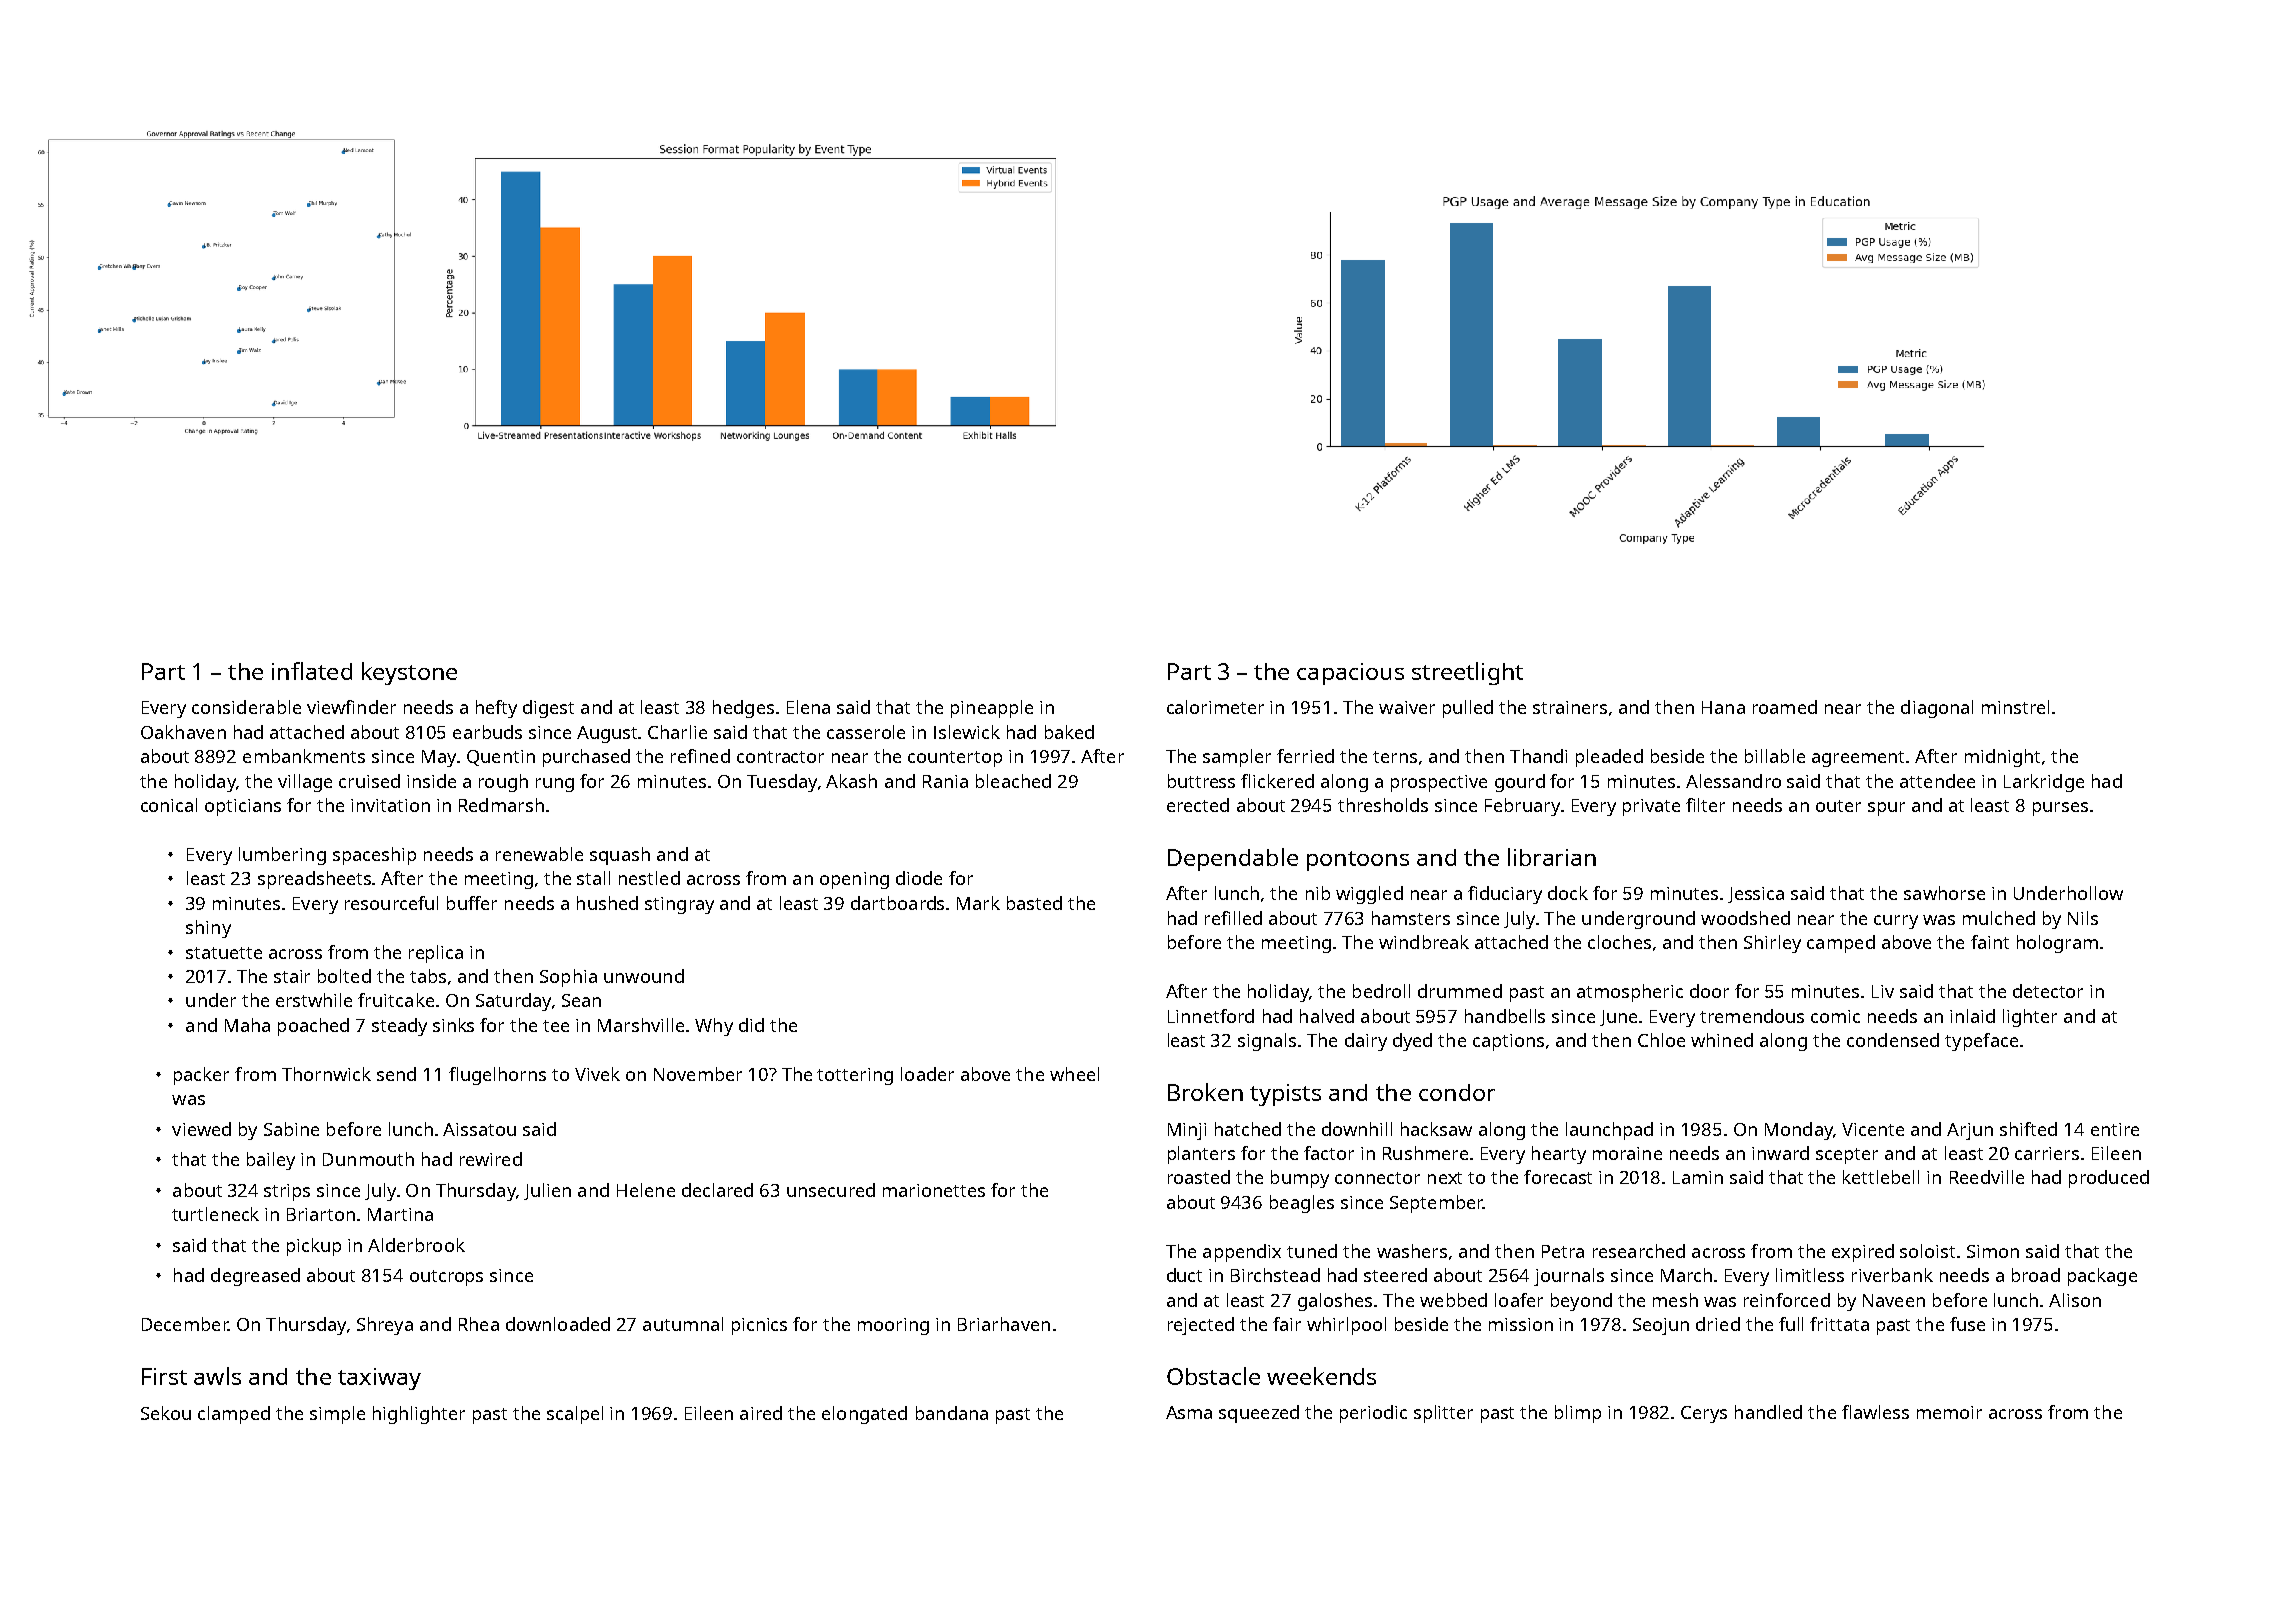 Image resolution: width=2292 pixels, height=1620 pixels. Describe the element at coordinates (1467, 673) in the screenshot. I see `streetlight` at that location.
